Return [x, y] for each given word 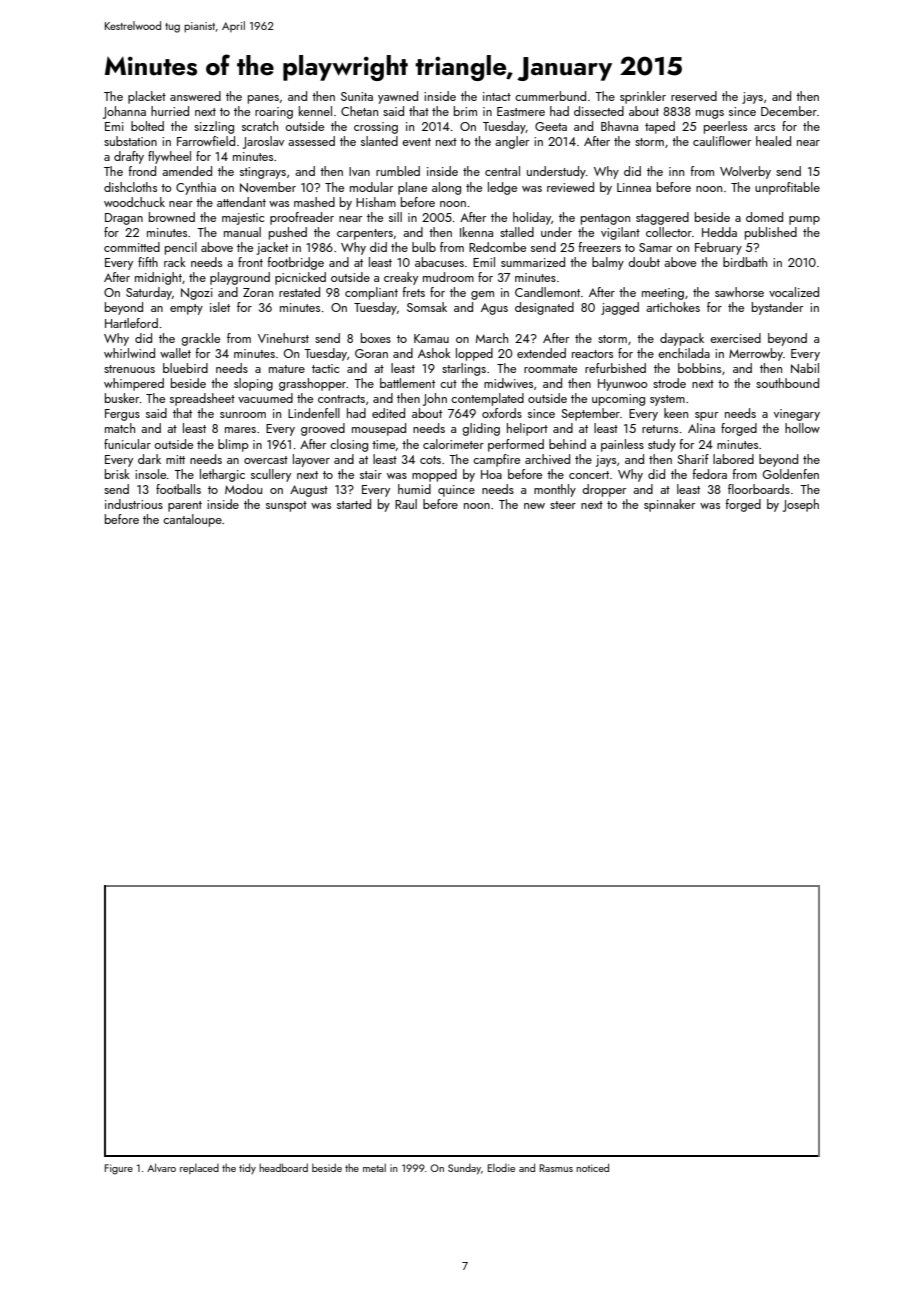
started [354, 504]
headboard [283, 1167]
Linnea [634, 187]
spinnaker [669, 505]
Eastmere [521, 111]
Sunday [464, 1169]
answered [195, 96]
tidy [247, 1168]
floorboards [759, 489]
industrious [134, 504]
